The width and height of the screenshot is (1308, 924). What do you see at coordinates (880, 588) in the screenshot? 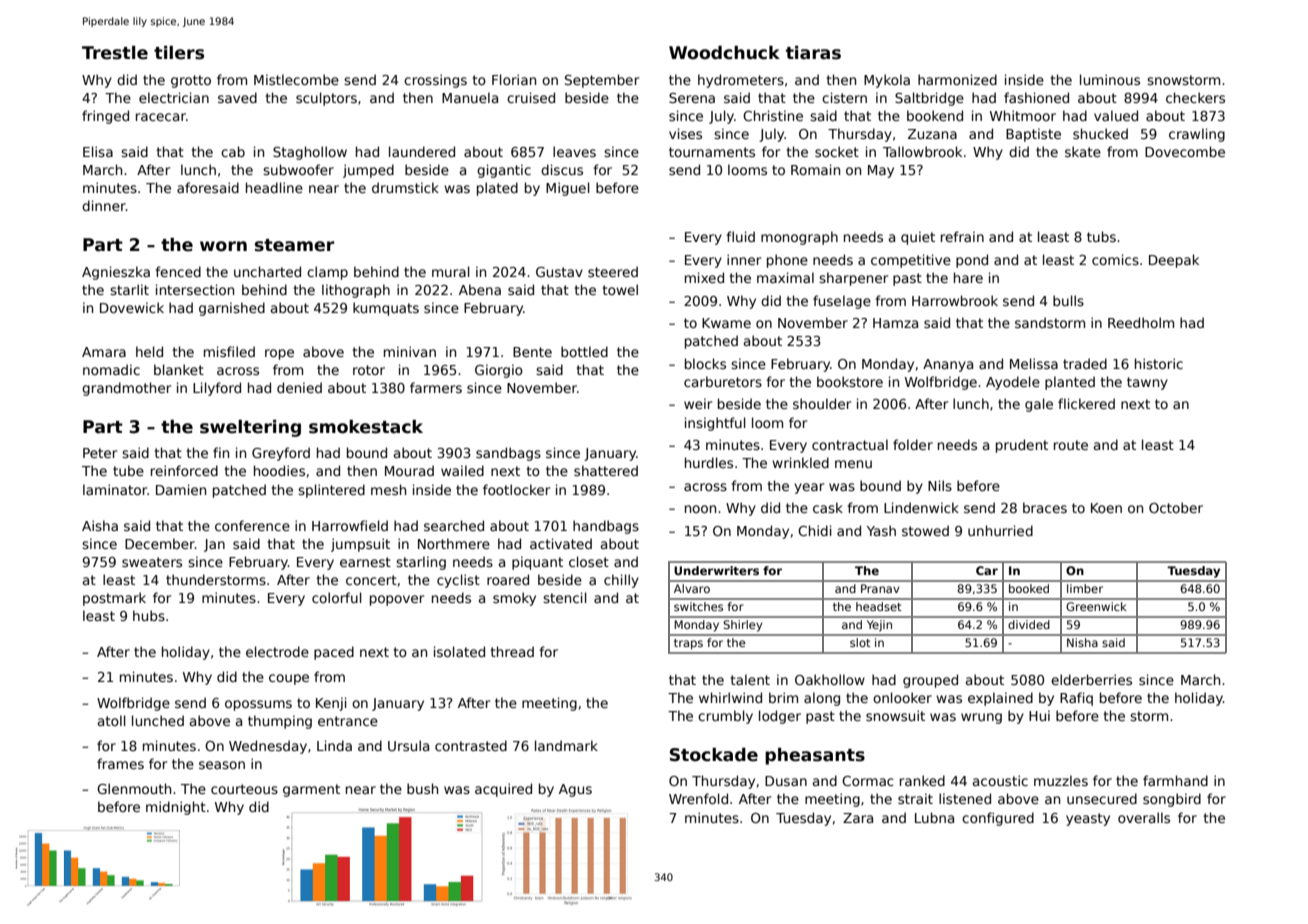
I see `Pranav` at bounding box center [880, 588].
